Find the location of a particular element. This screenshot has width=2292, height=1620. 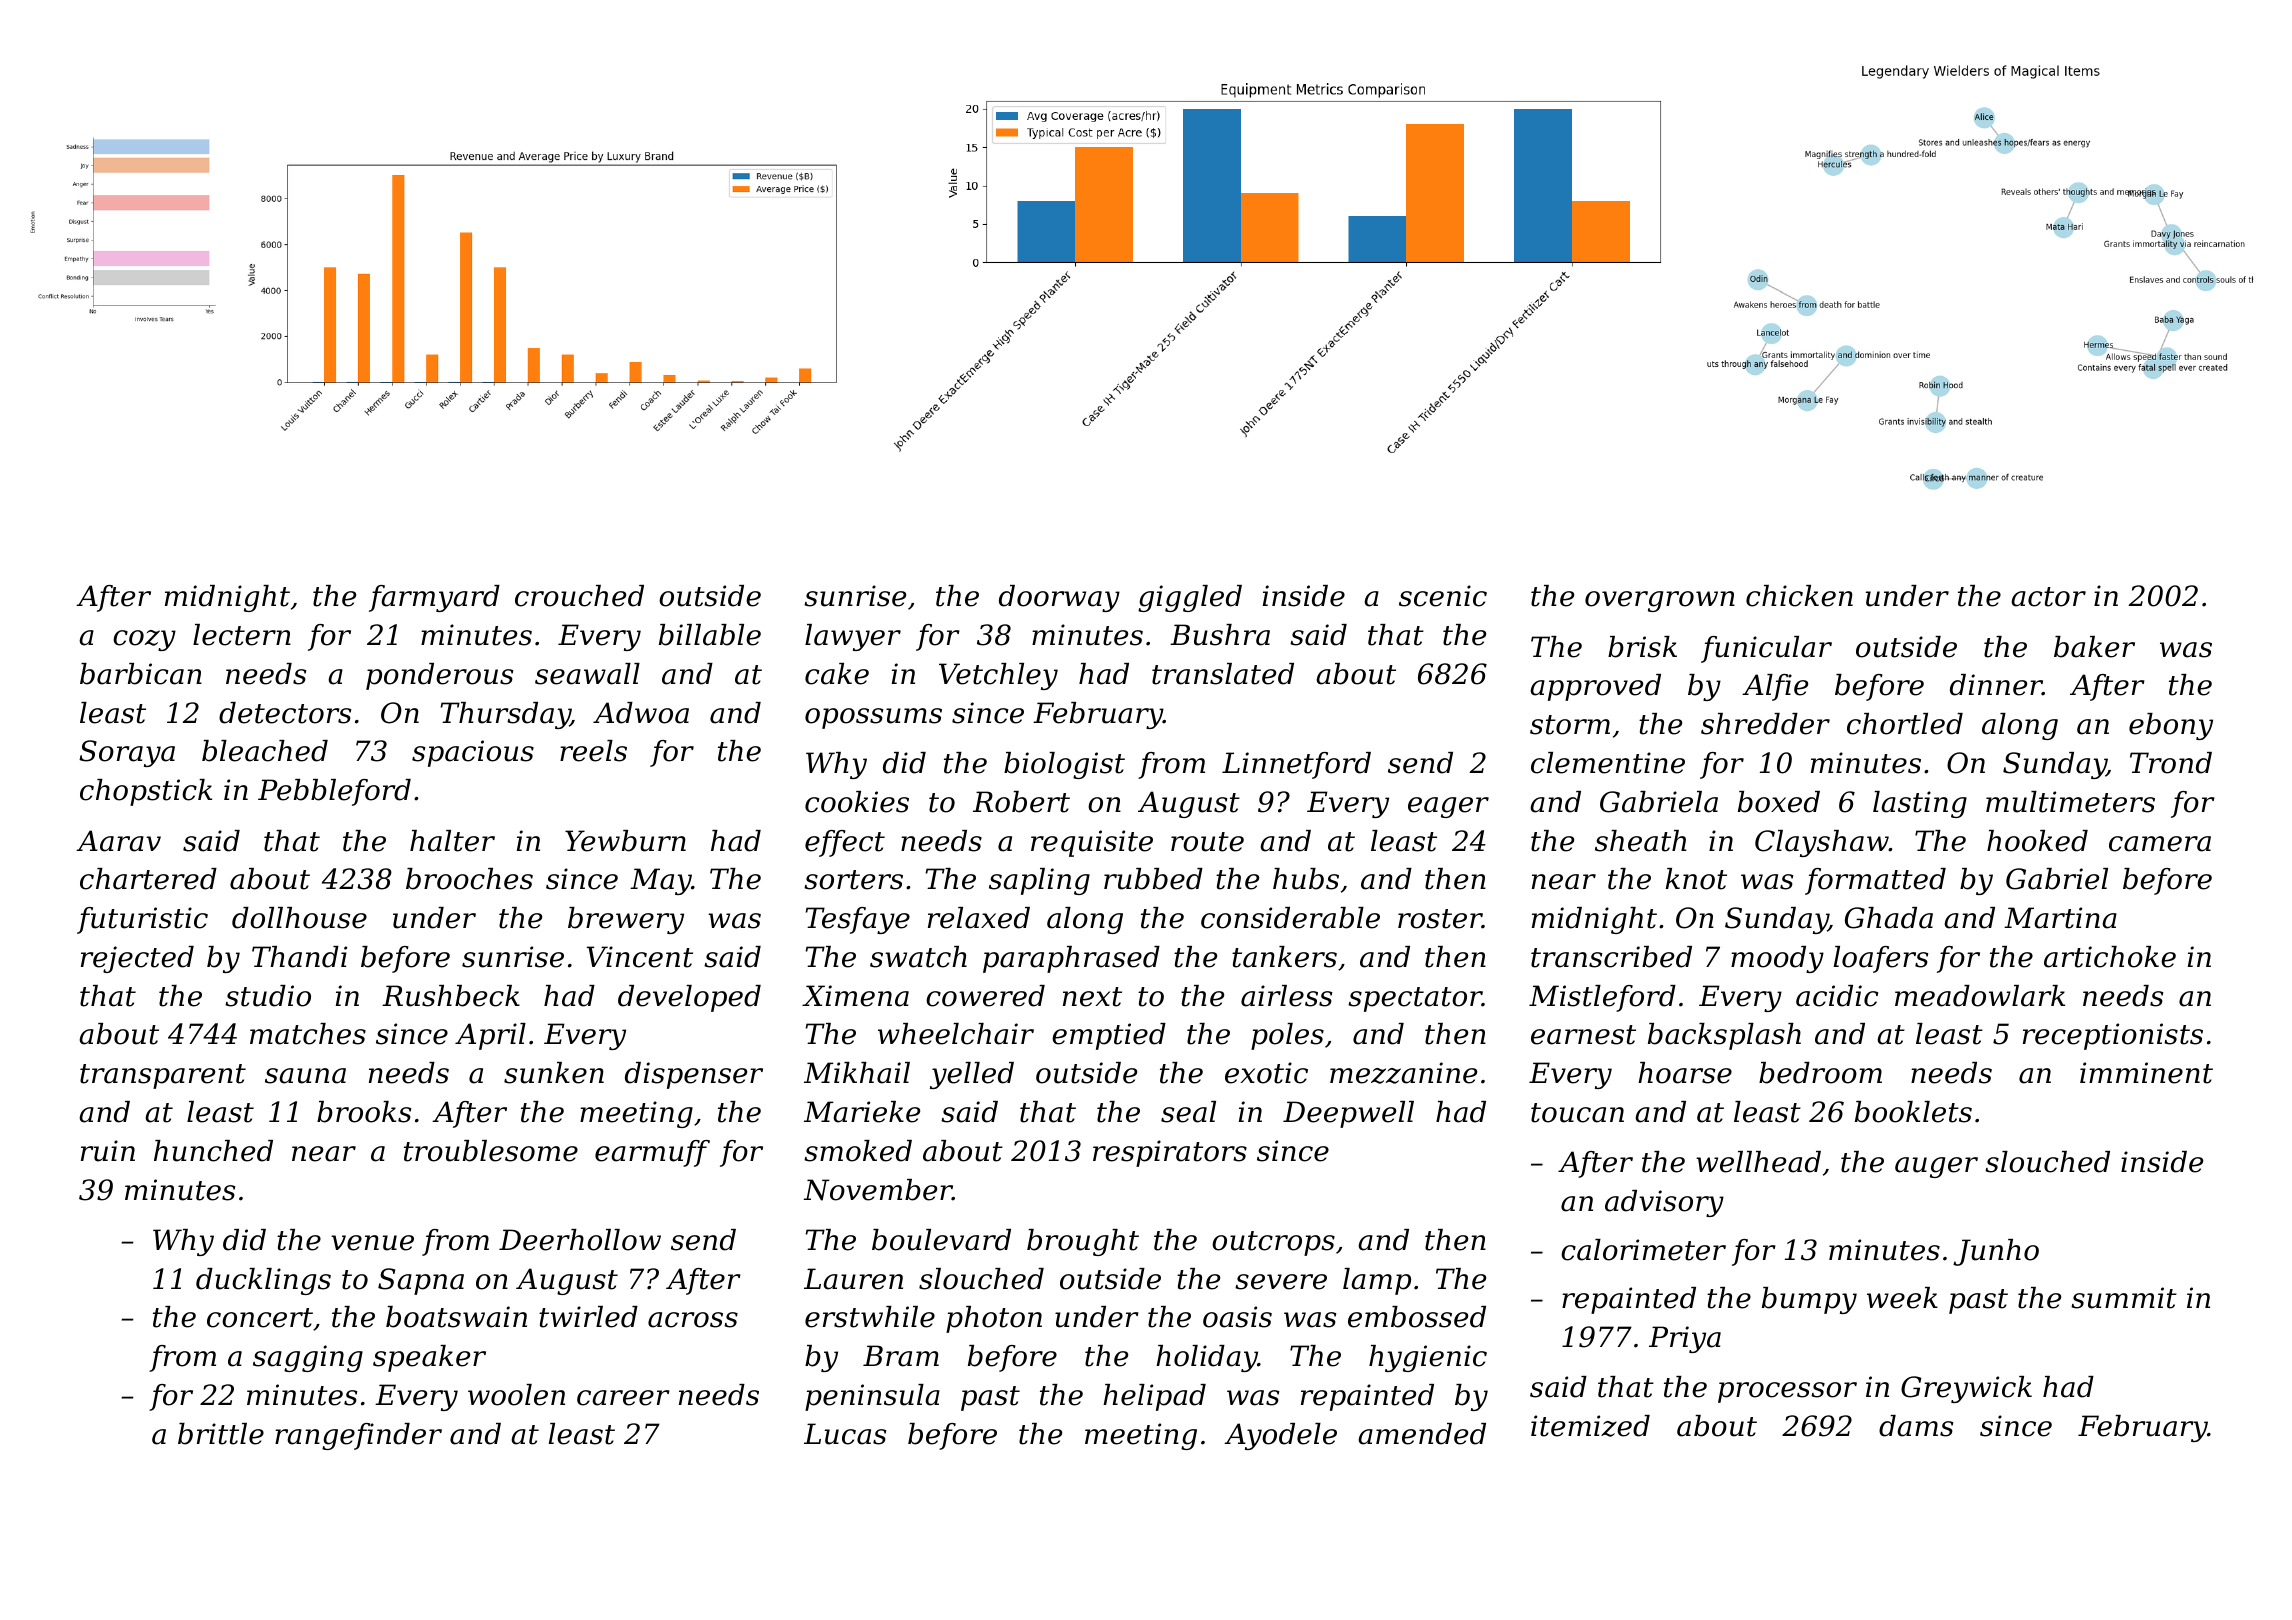

Rushbeck is located at coordinates (451, 996).
